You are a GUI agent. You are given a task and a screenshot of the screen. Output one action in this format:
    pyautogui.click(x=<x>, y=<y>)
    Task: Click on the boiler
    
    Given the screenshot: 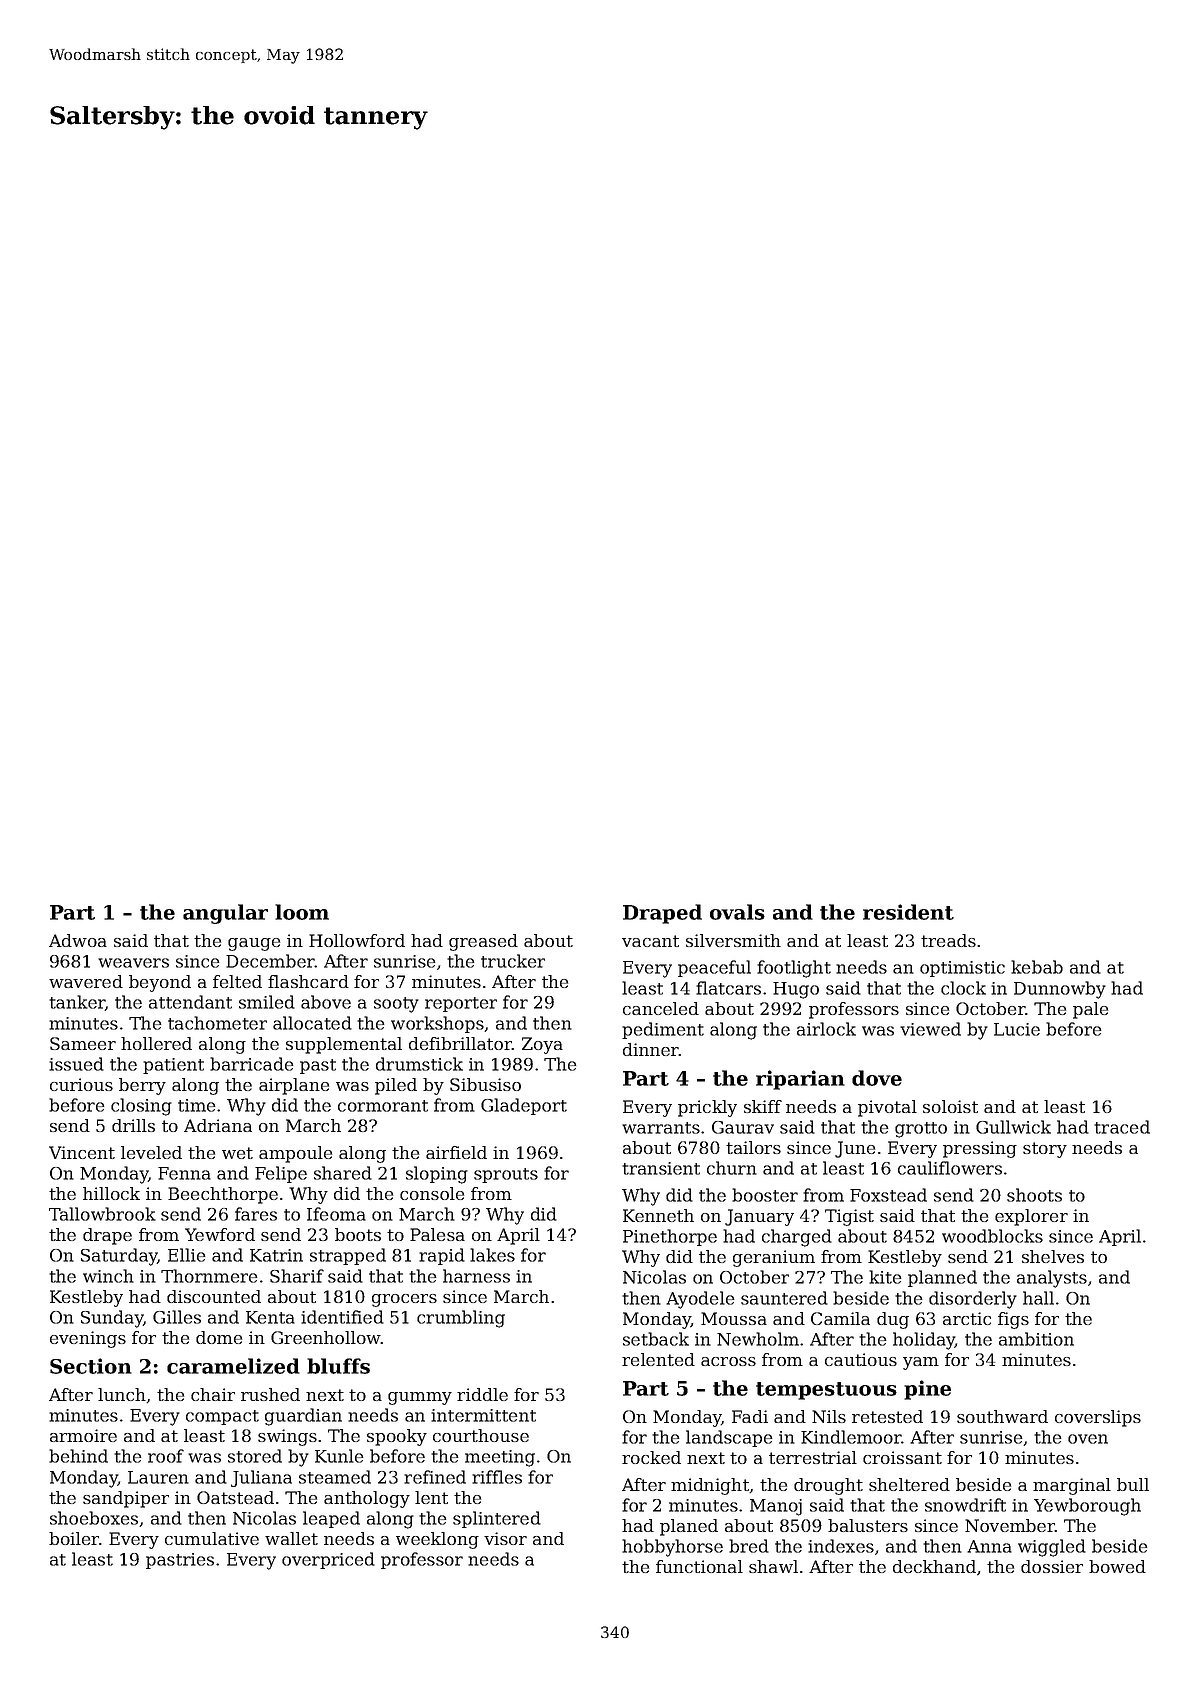 What is the action you would take?
    pyautogui.click(x=74, y=1538)
